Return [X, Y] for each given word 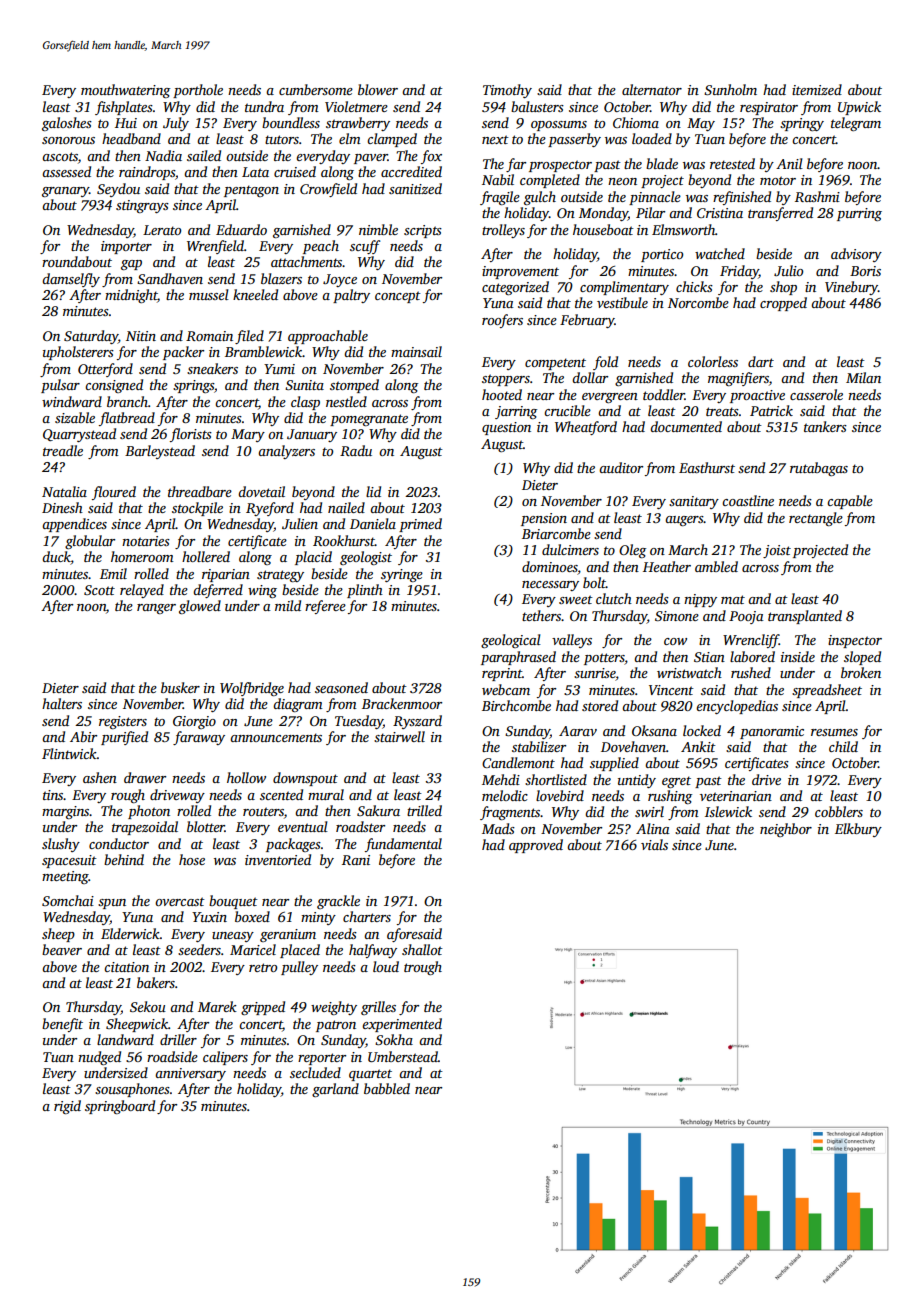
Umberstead [403, 1056]
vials [654, 844]
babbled [387, 1088]
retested [732, 163]
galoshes [67, 124]
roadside [172, 1056]
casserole [816, 394]
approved [536, 846]
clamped [392, 140]
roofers [502, 321]
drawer [145, 777]
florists [191, 435]
